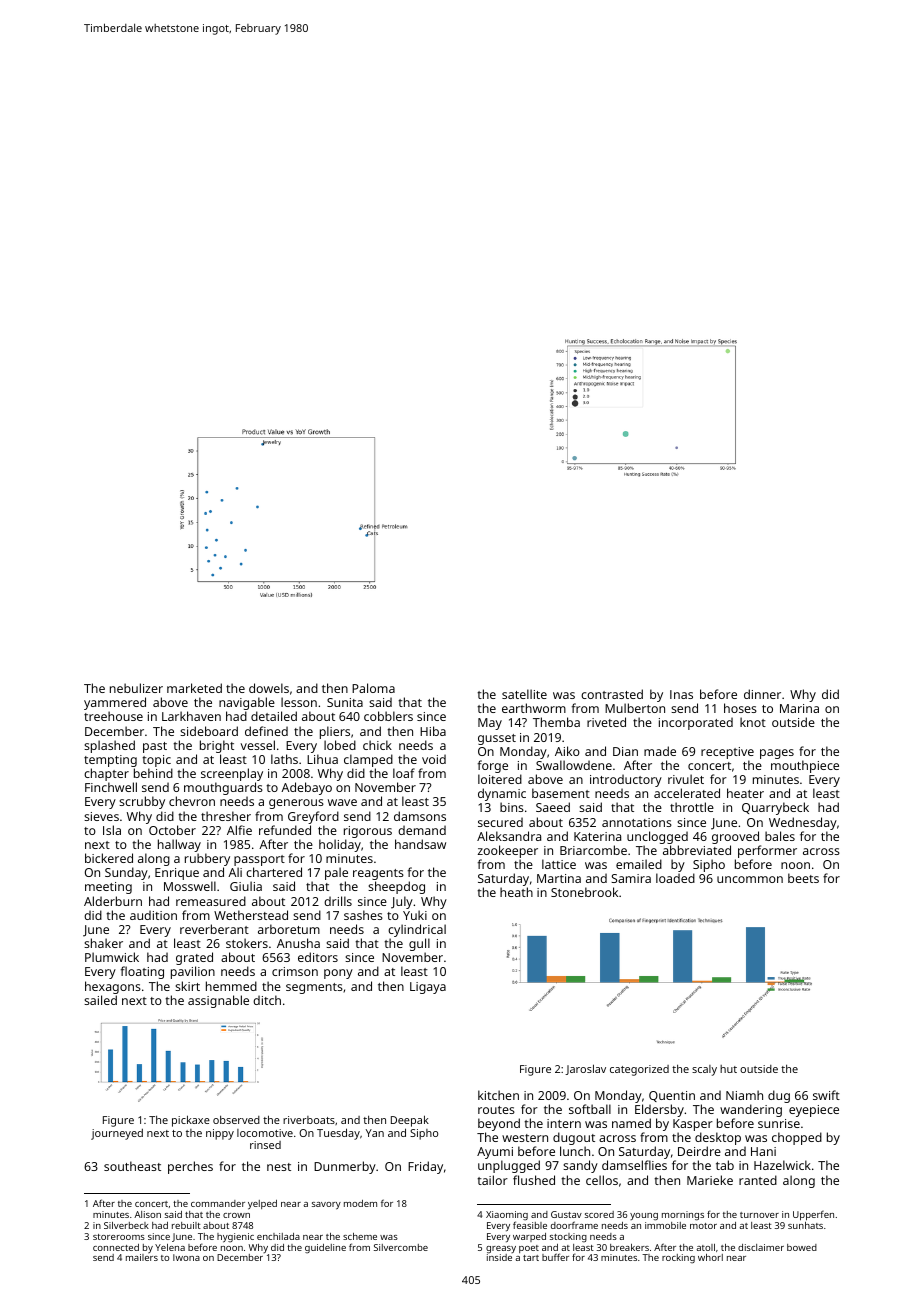 This screenshot has height=1308, width=924. I want to click on kitchen, so click(498, 1095).
